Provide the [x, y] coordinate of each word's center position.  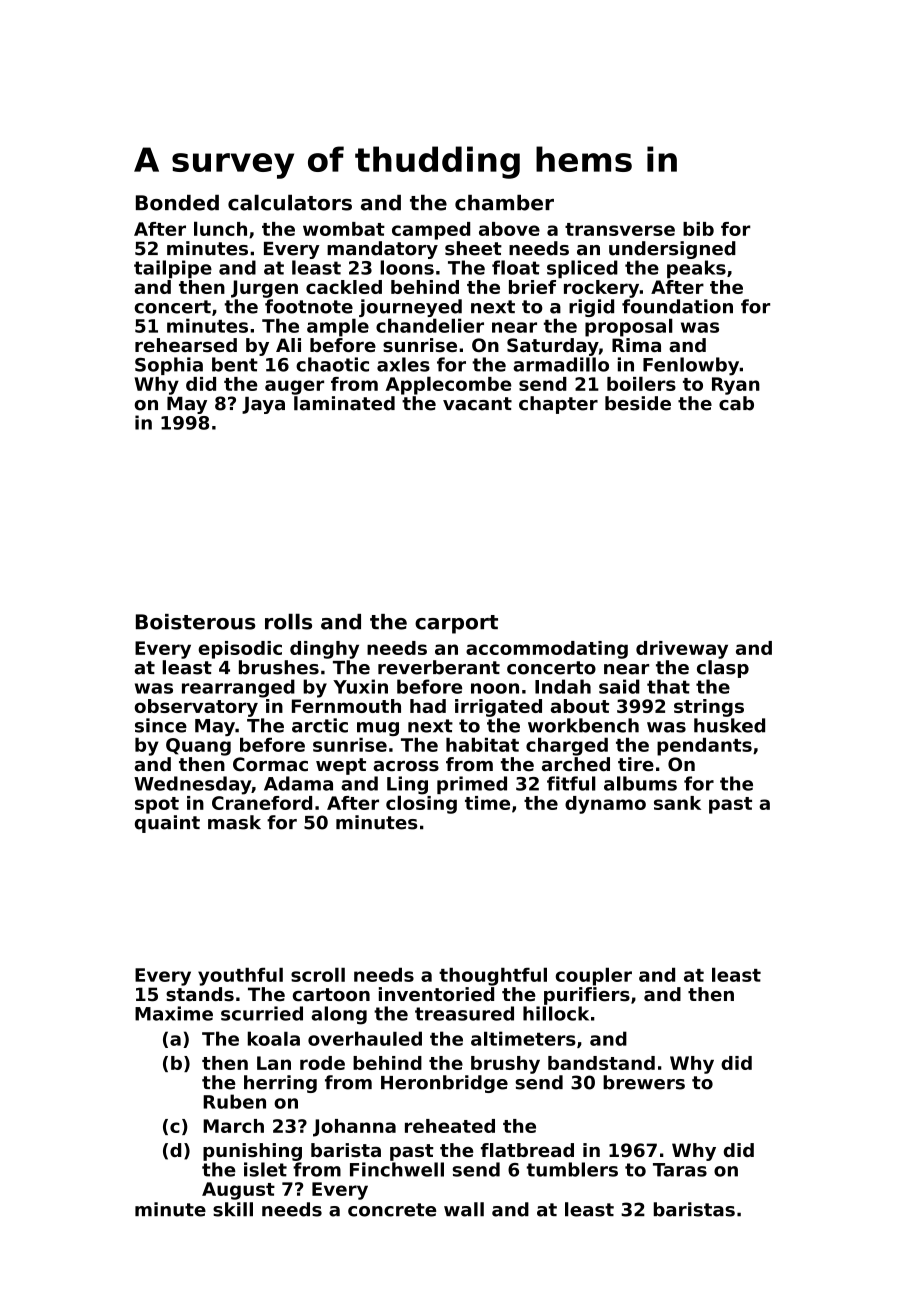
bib [698, 229]
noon [495, 688]
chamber [504, 203]
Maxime [174, 1013]
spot [157, 805]
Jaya [263, 405]
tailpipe [173, 269]
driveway [682, 650]
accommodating [547, 650]
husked [729, 725]
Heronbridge [444, 1084]
